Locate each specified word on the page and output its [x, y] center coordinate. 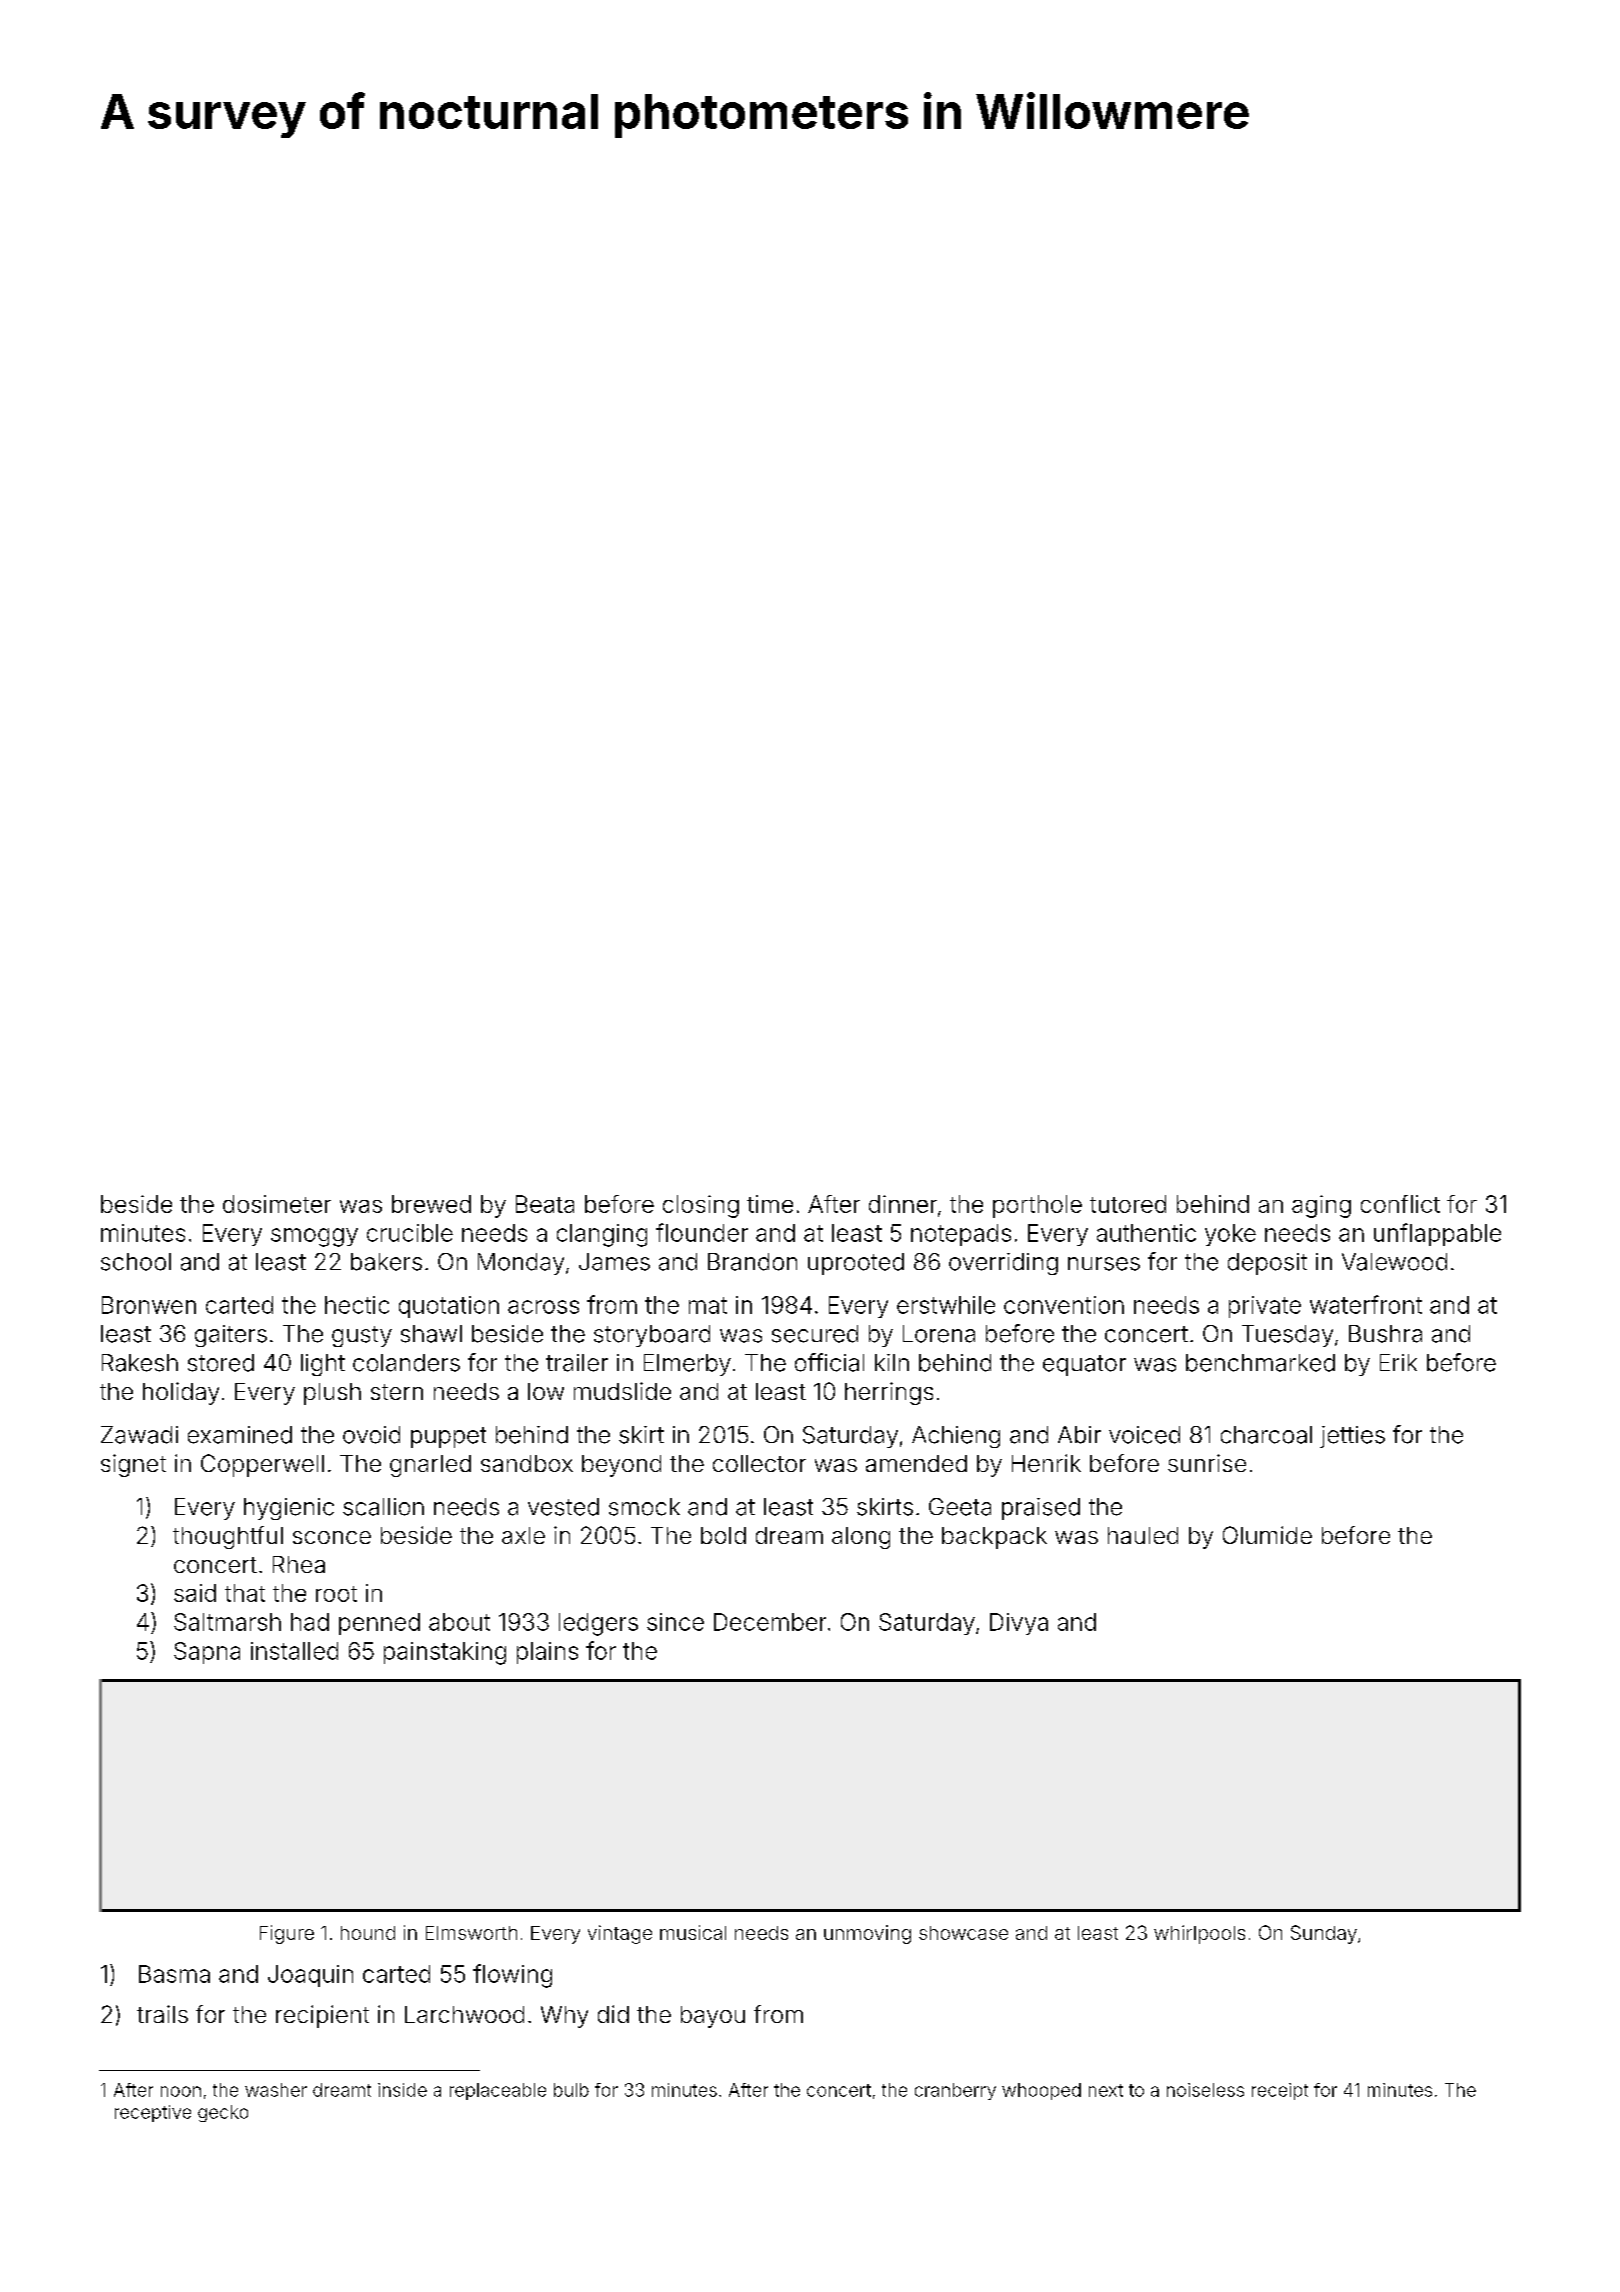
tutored [1128, 1204]
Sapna [207, 1653]
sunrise [1207, 1463]
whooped [1041, 2091]
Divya [1019, 1624]
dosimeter [277, 1204]
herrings [889, 1393]
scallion [383, 1507]
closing [701, 1206]
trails [162, 2014]
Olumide [1267, 1535]
